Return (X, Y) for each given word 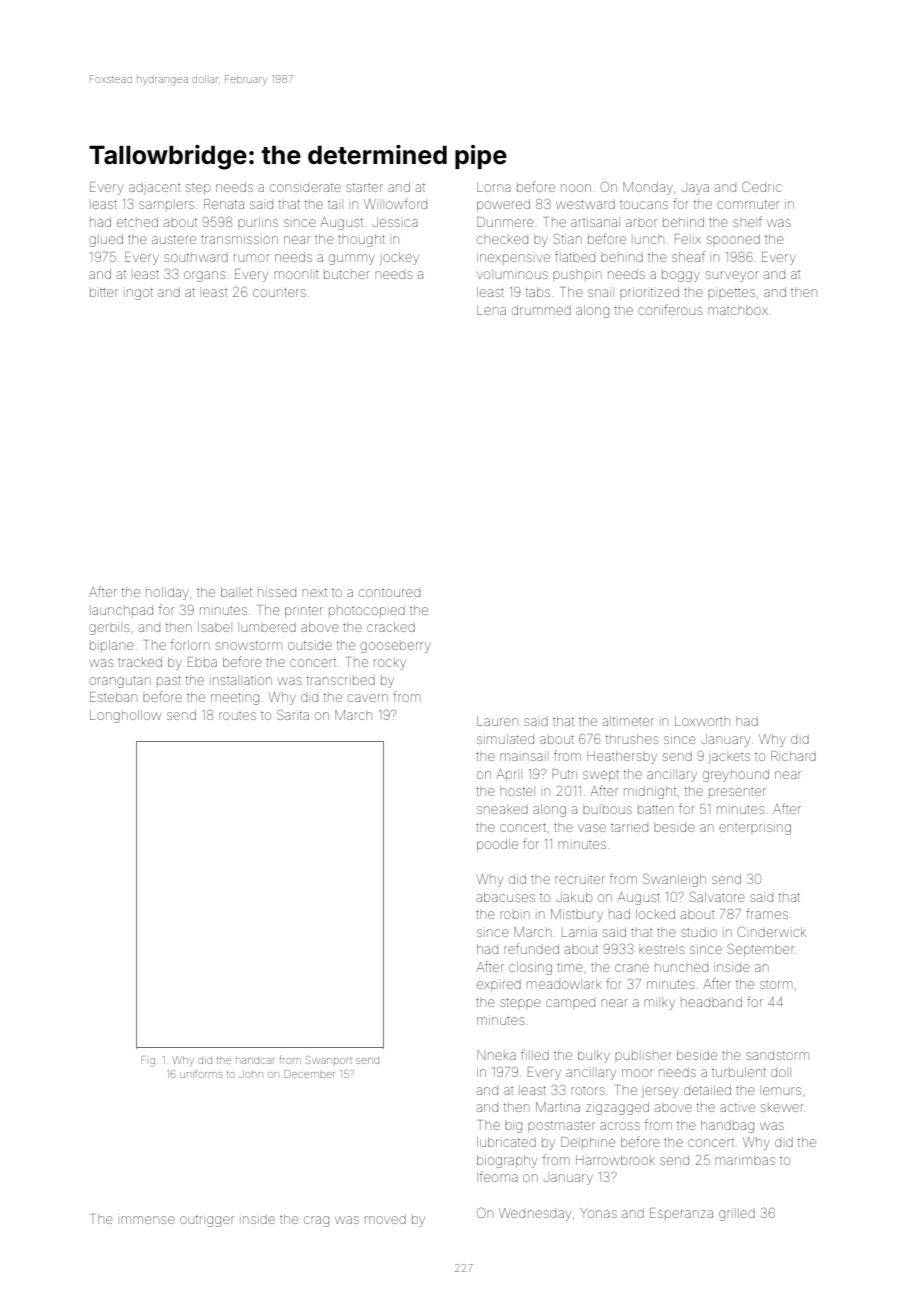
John (251, 1075)
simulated (505, 739)
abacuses (506, 897)
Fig (148, 1062)
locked (655, 914)
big (513, 1127)
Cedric (761, 186)
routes (237, 716)
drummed (541, 310)
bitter (104, 292)
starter (364, 187)
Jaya (695, 189)
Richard (793, 756)
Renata (224, 204)
